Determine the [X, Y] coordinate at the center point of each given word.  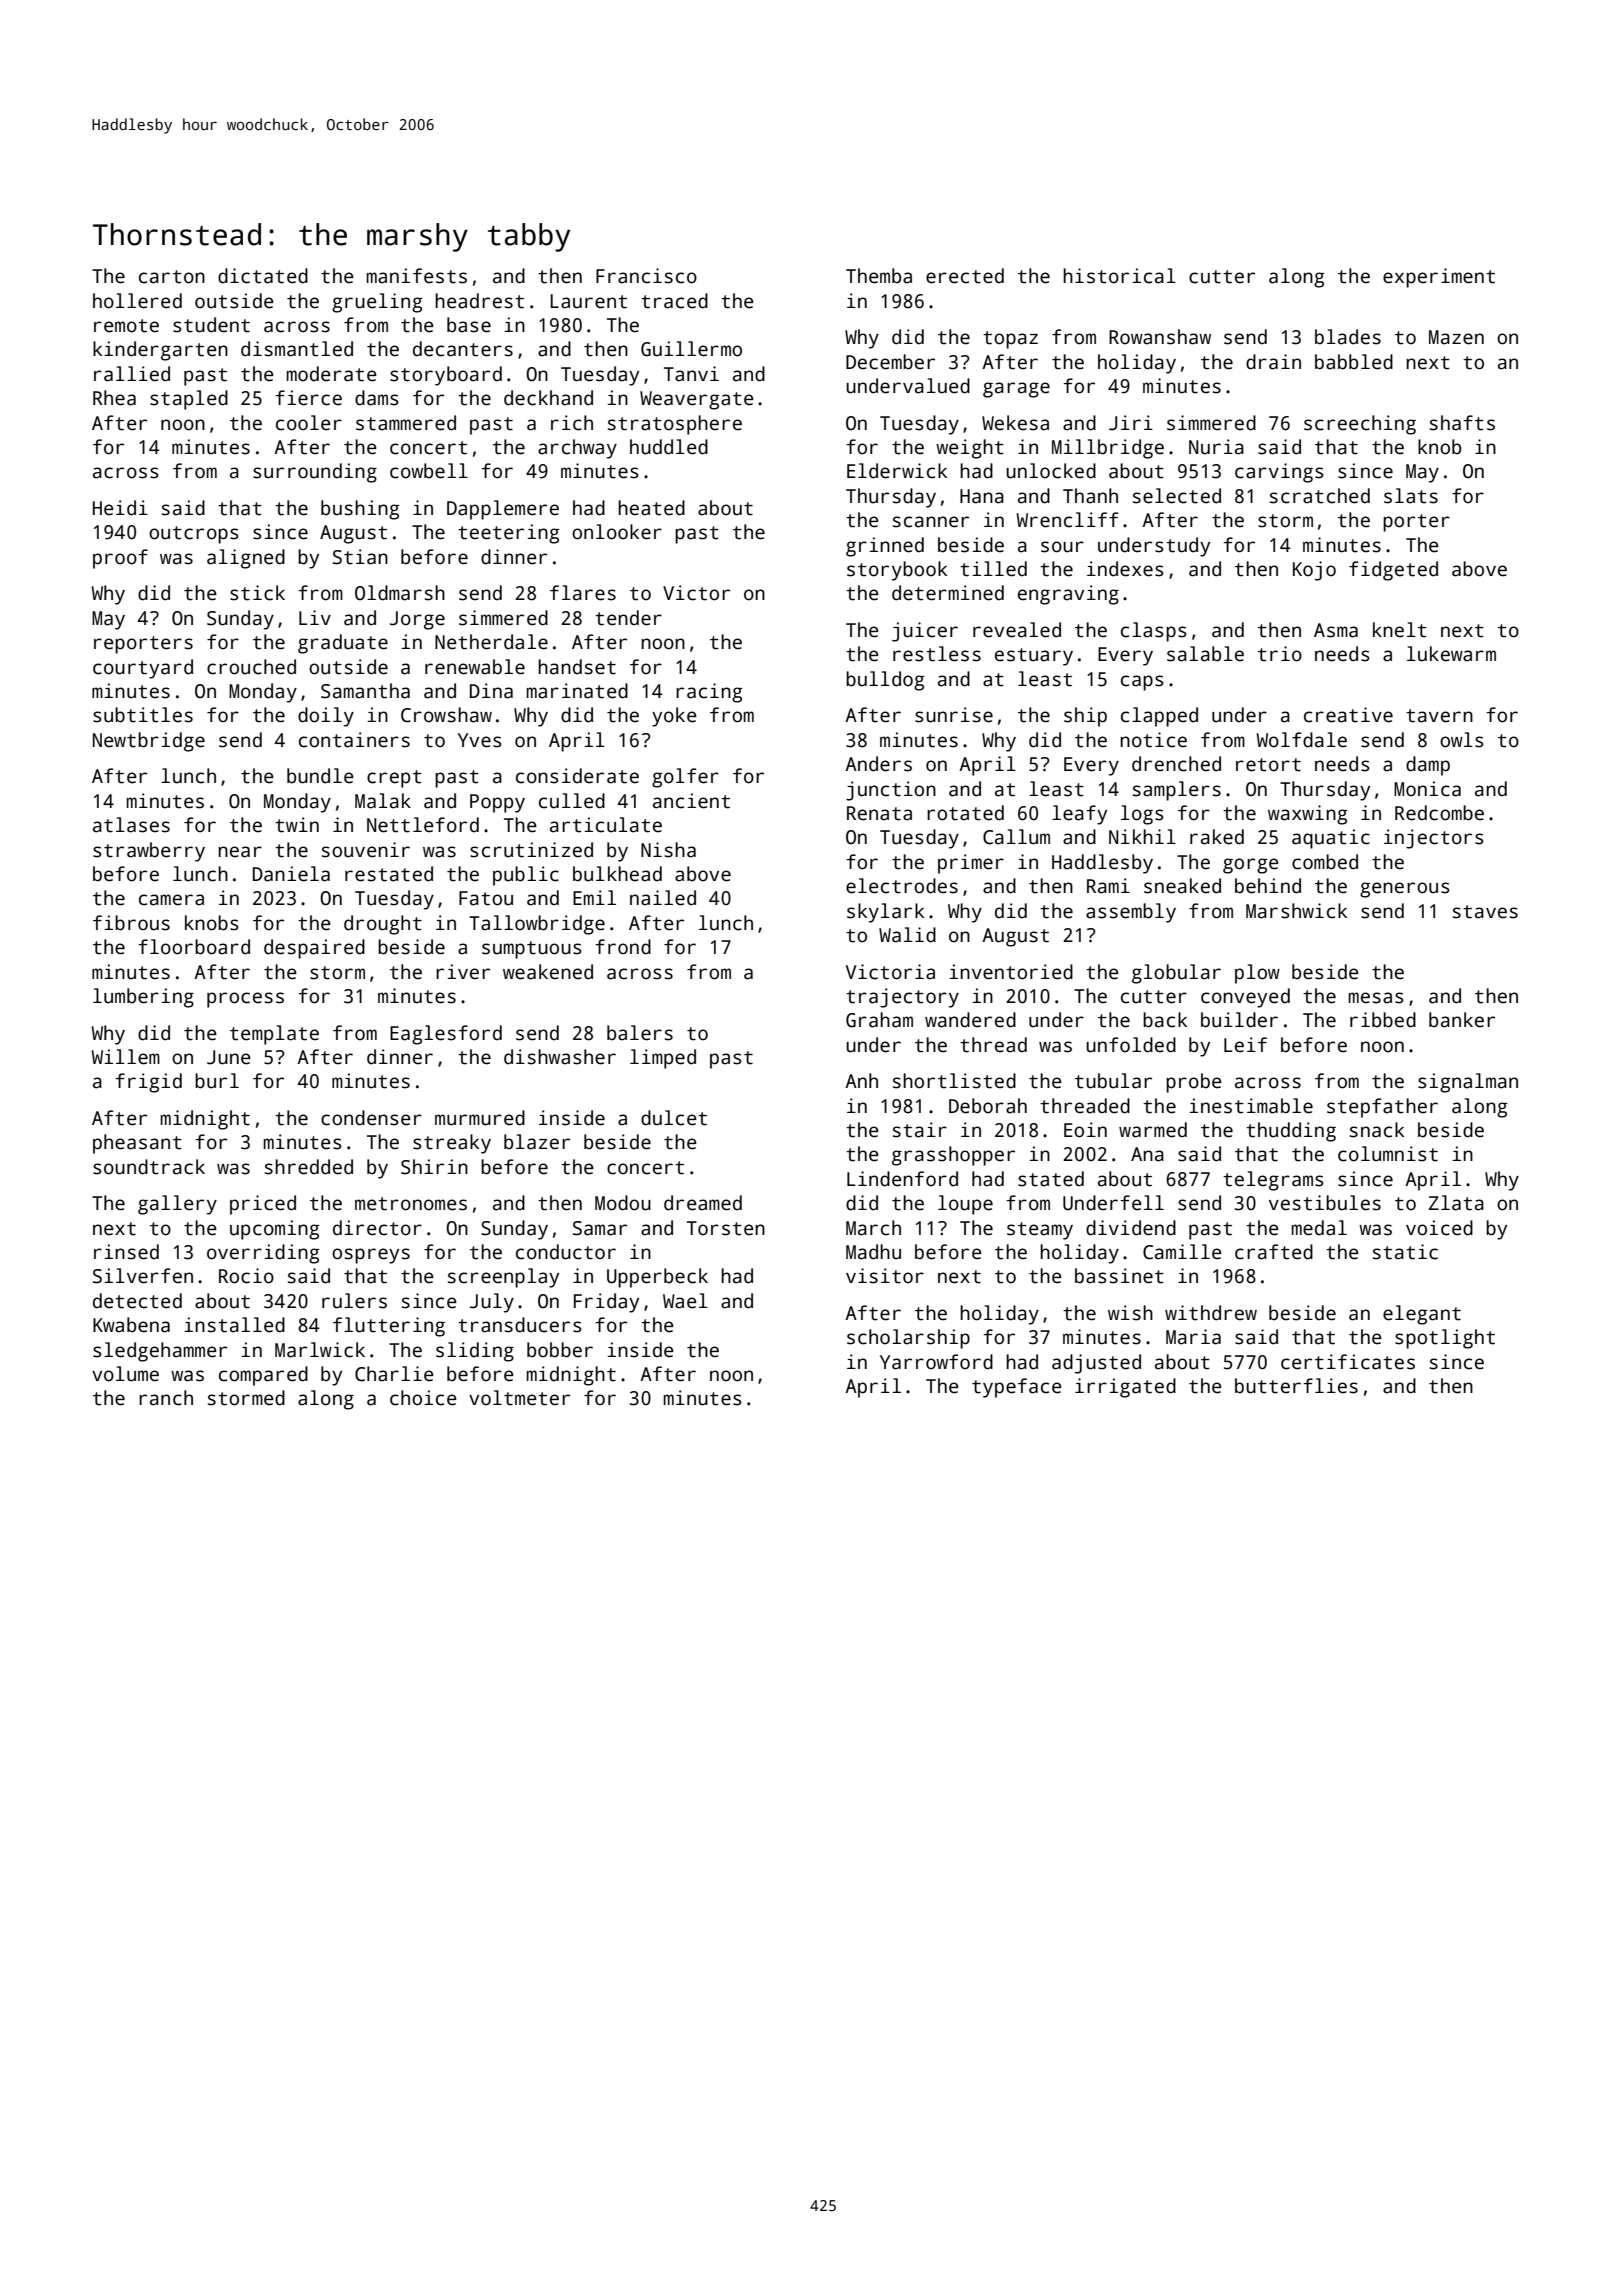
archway [577, 449]
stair [920, 1130]
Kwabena [131, 1325]
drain [1273, 362]
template [274, 1035]
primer [971, 864]
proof [120, 559]
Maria [1193, 1337]
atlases [131, 825]
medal [1319, 1228]
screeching [1360, 425]
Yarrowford [936, 1362]
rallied [132, 374]
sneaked [1182, 886]
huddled [669, 447]
